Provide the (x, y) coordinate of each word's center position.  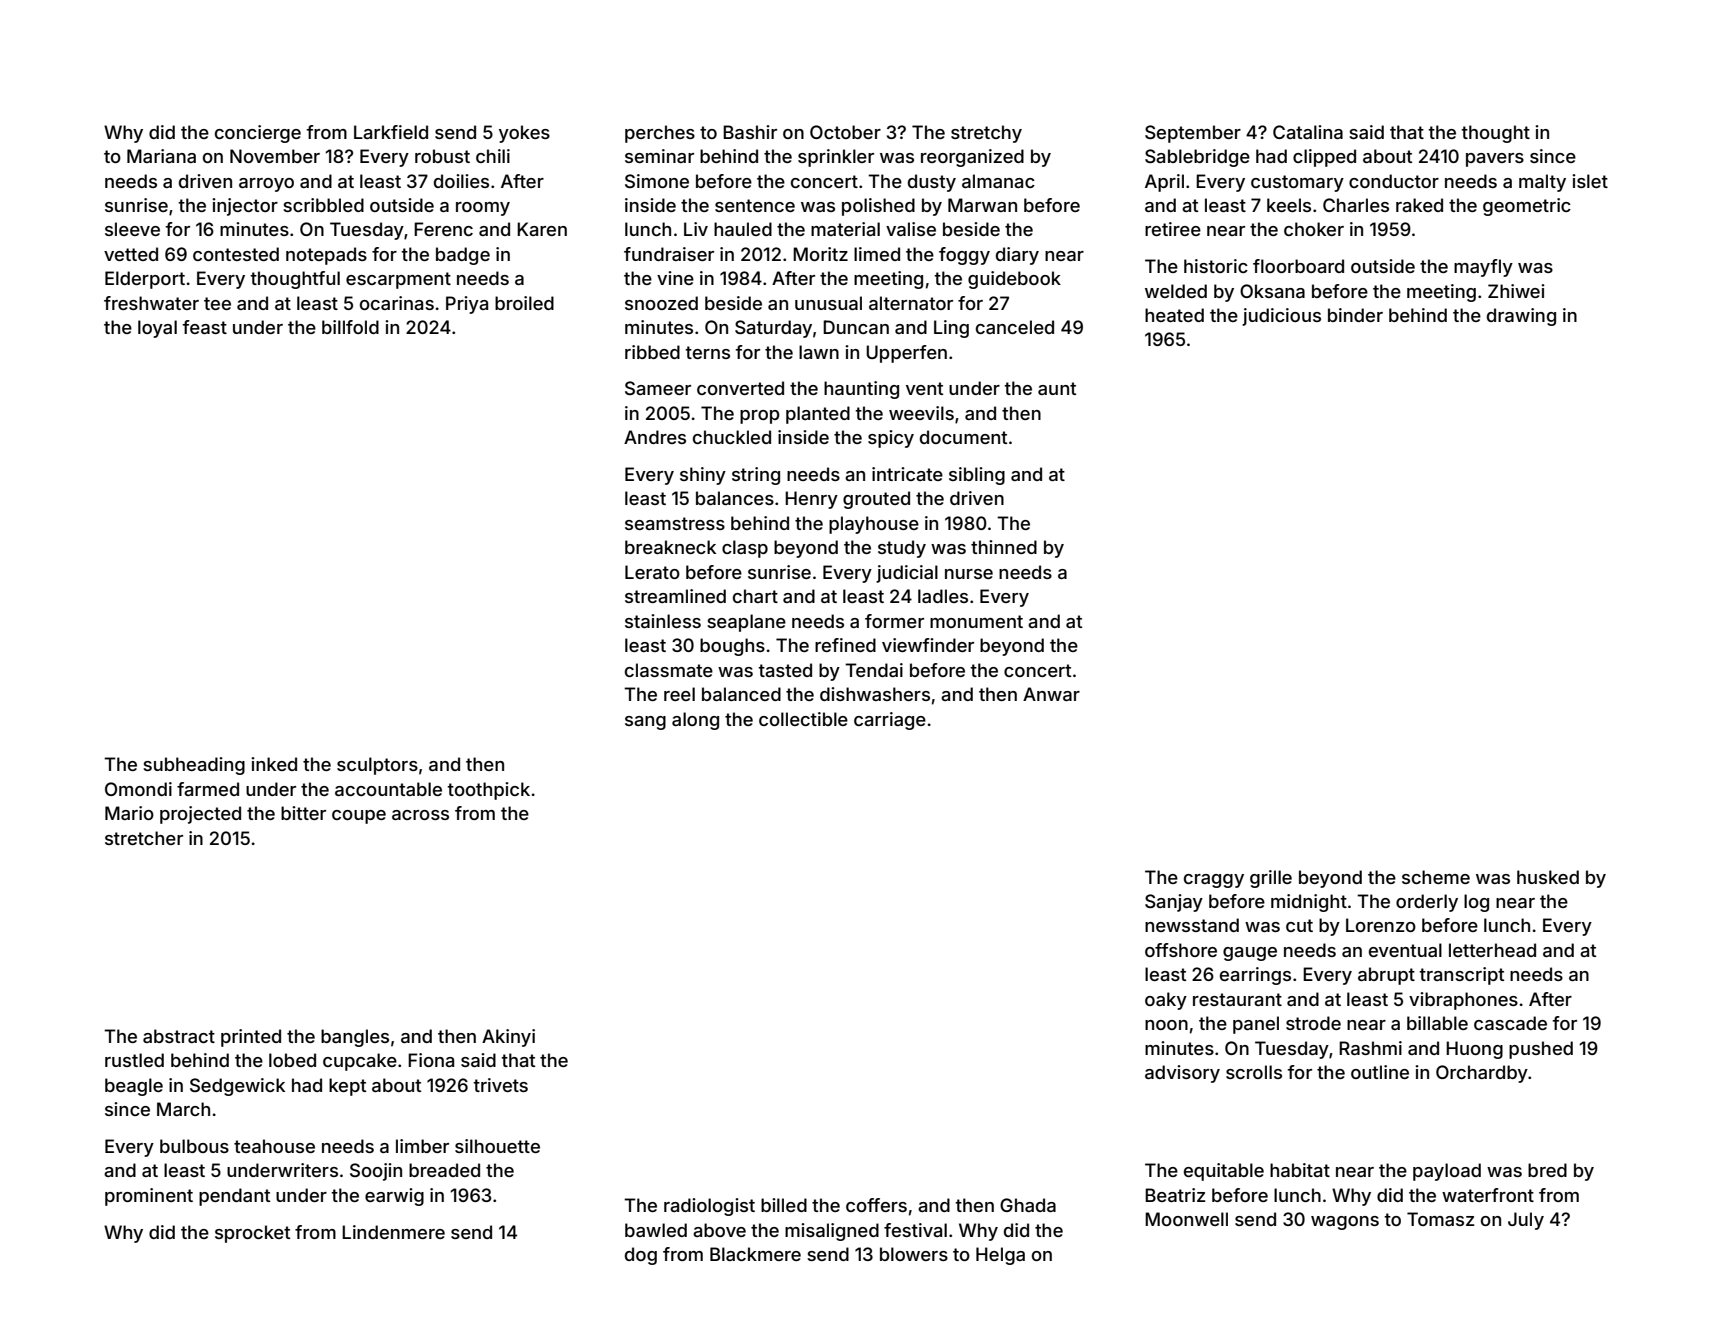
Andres (655, 437)
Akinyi (508, 1038)
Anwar (1051, 694)
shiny (703, 476)
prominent (149, 1197)
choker (1314, 229)
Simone (657, 181)
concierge (258, 134)
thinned (1004, 547)
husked (1548, 877)
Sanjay (1174, 903)
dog (641, 1256)
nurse (969, 574)
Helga (1000, 1256)
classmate (669, 670)
